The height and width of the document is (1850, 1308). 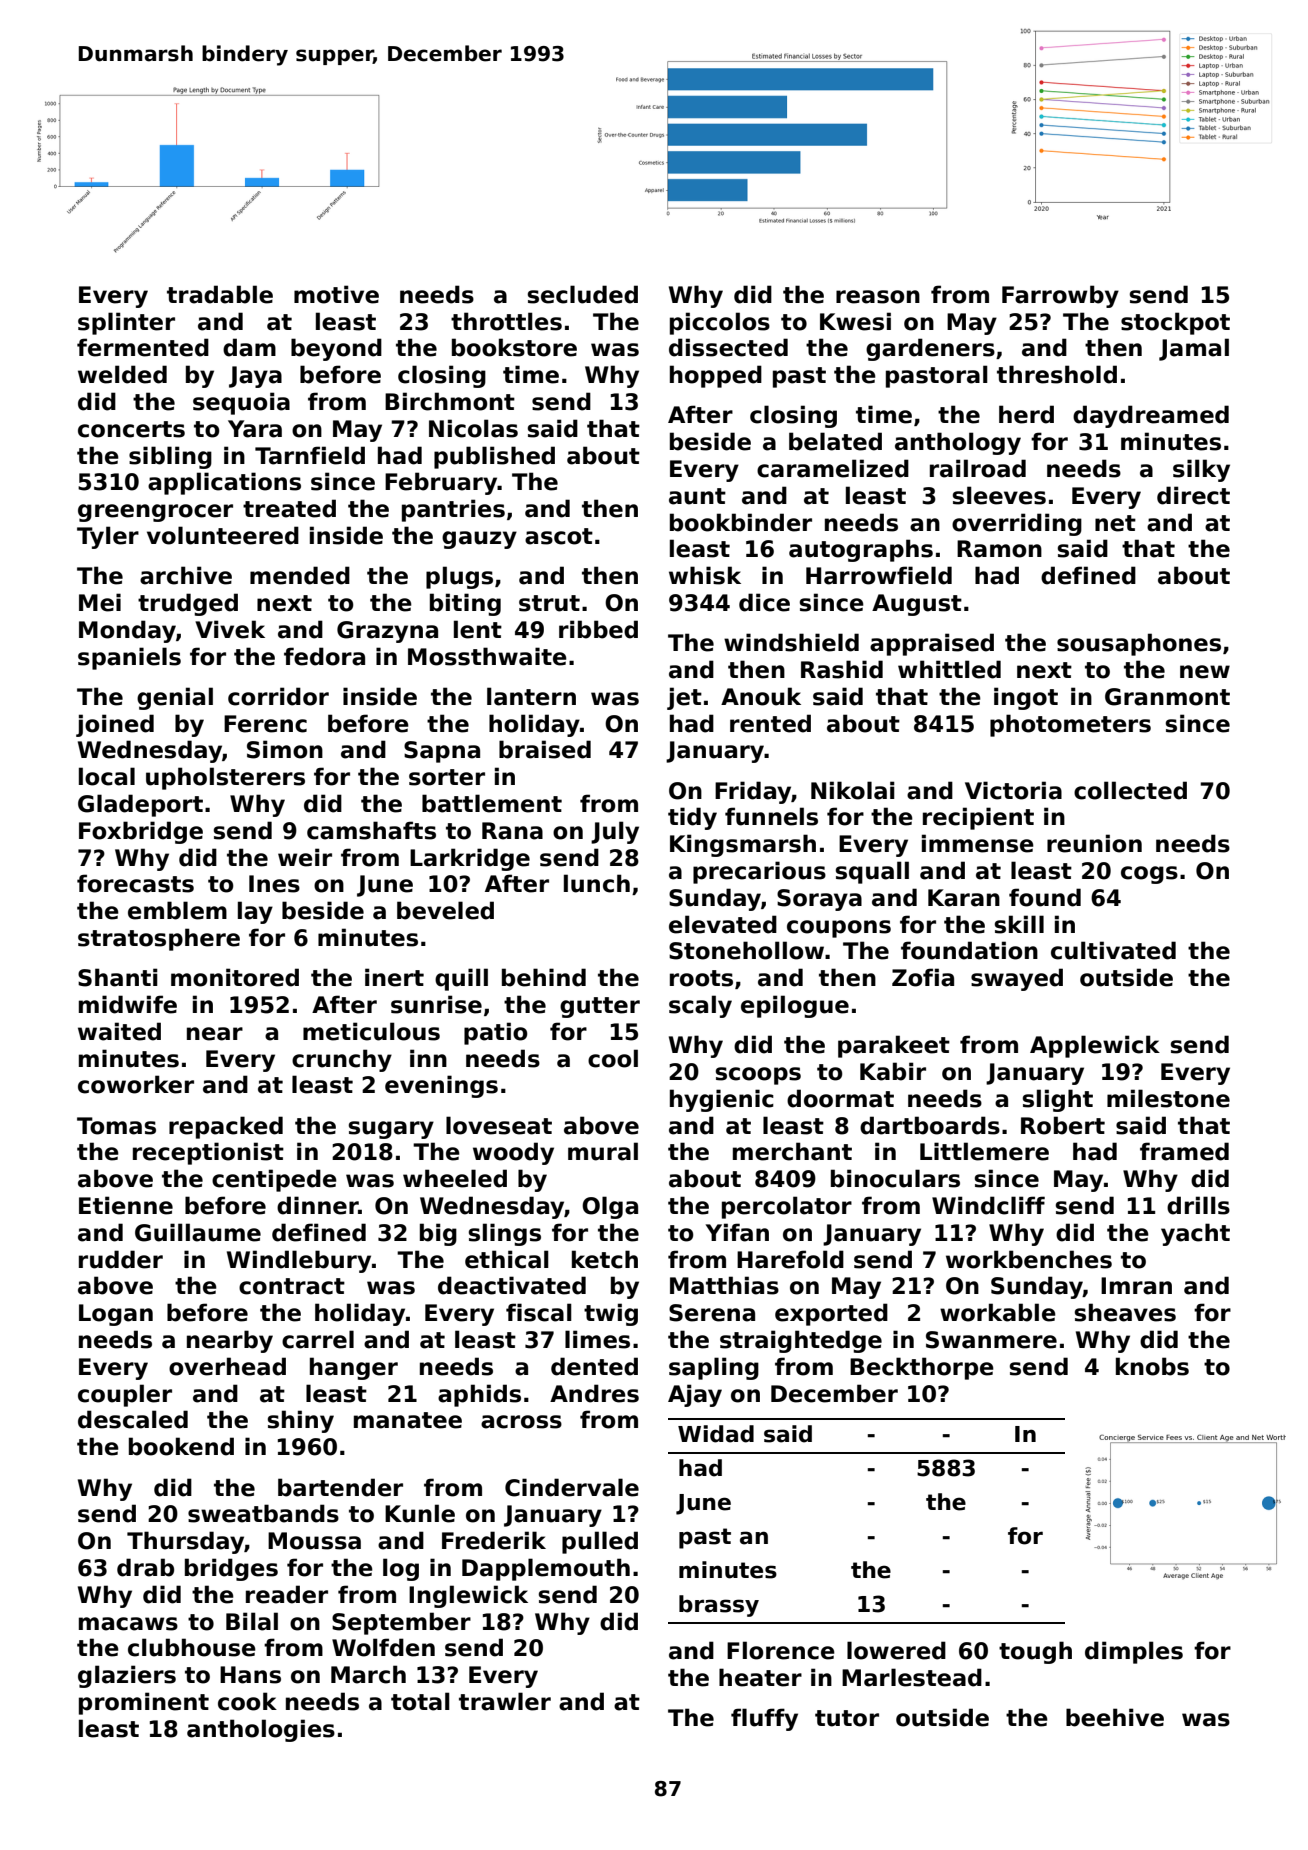 I want to click on corridor, so click(x=278, y=696).
